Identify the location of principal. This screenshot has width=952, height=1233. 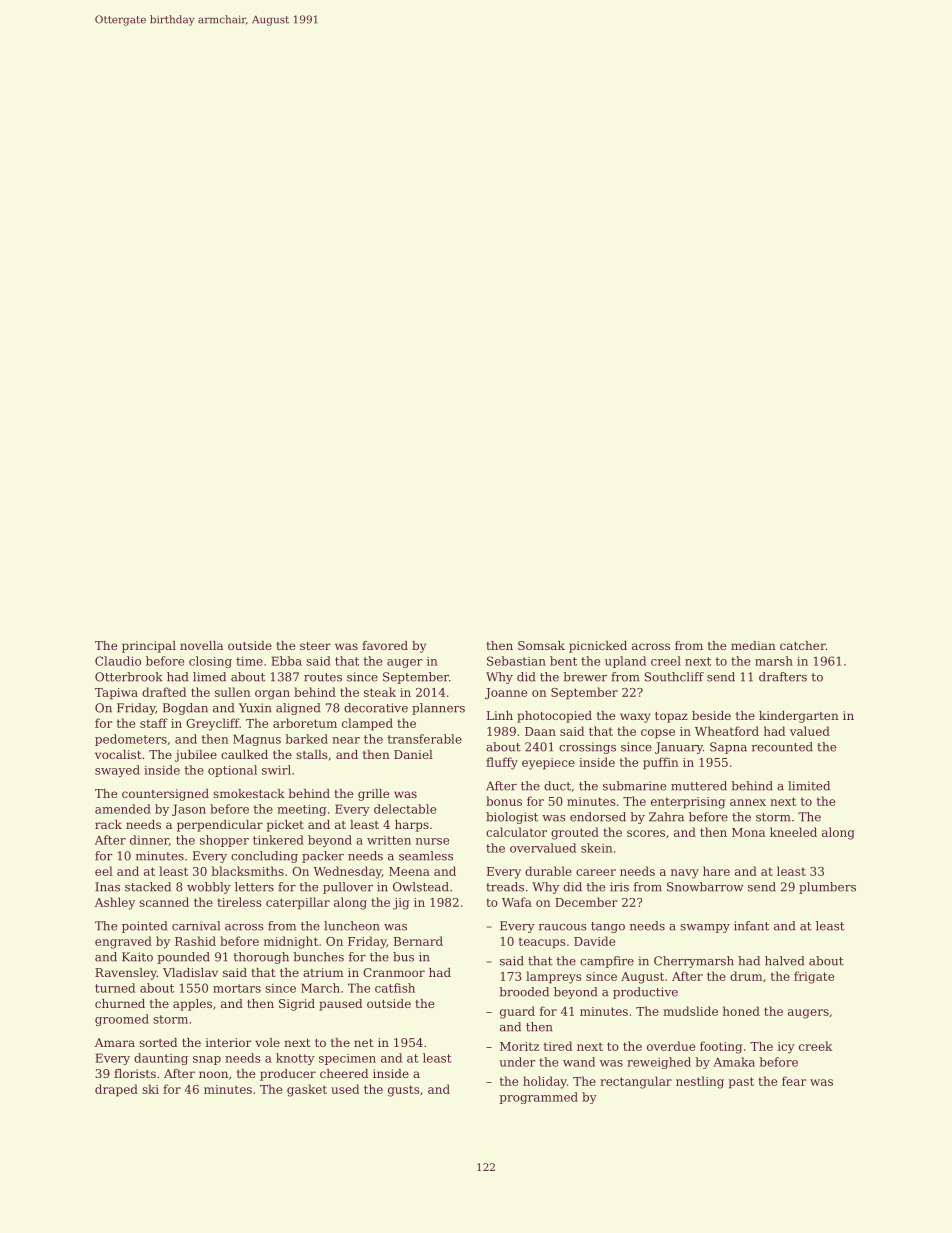
(149, 647).
